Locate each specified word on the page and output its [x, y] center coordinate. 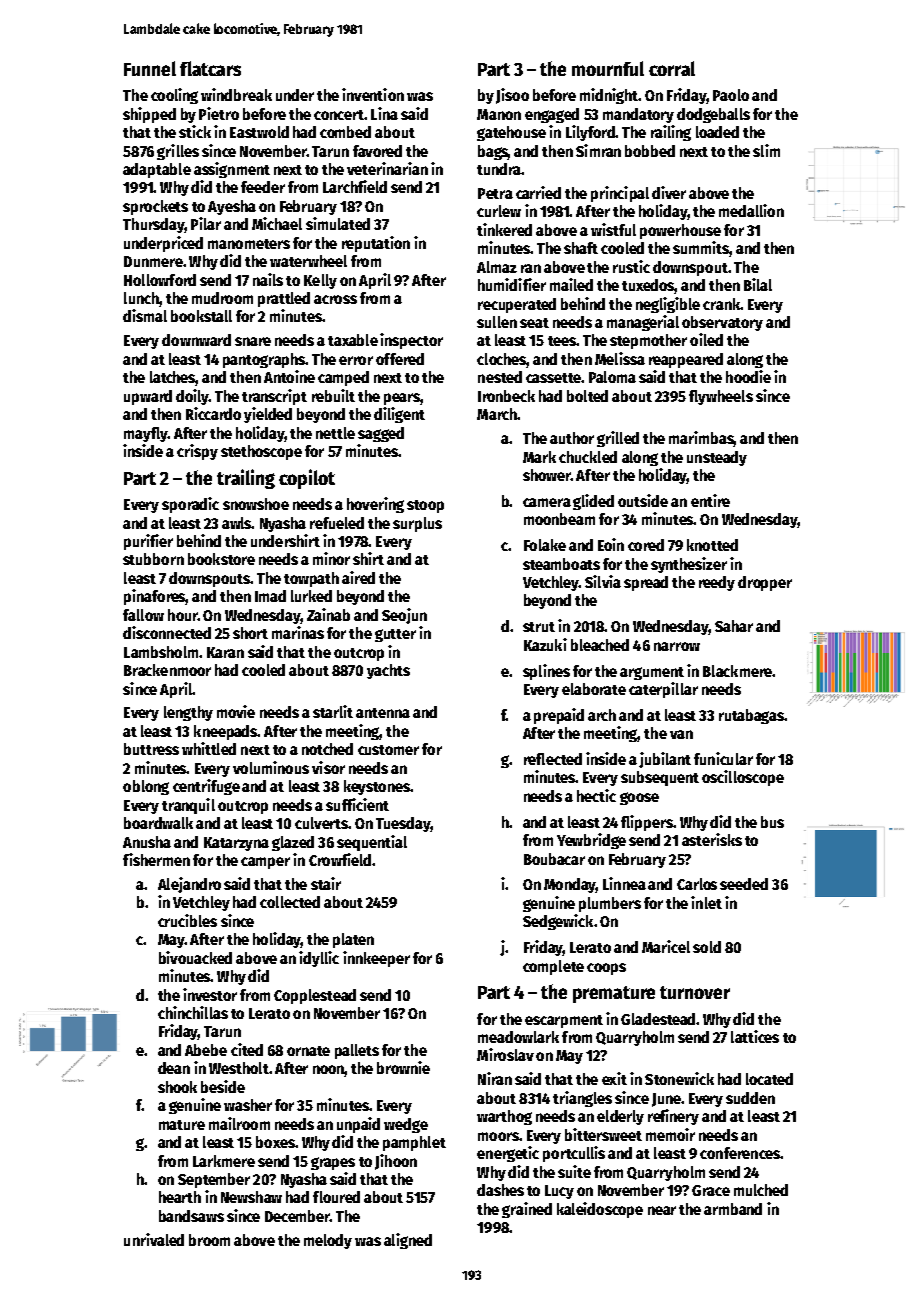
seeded [744, 884]
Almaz [497, 267]
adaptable [157, 170]
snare [253, 341]
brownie [403, 1067]
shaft [581, 248]
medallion [751, 210]
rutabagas [751, 716]
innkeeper [376, 959]
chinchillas [193, 1012]
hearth [180, 1197]
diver [669, 192]
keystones [377, 787]
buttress [151, 749]
